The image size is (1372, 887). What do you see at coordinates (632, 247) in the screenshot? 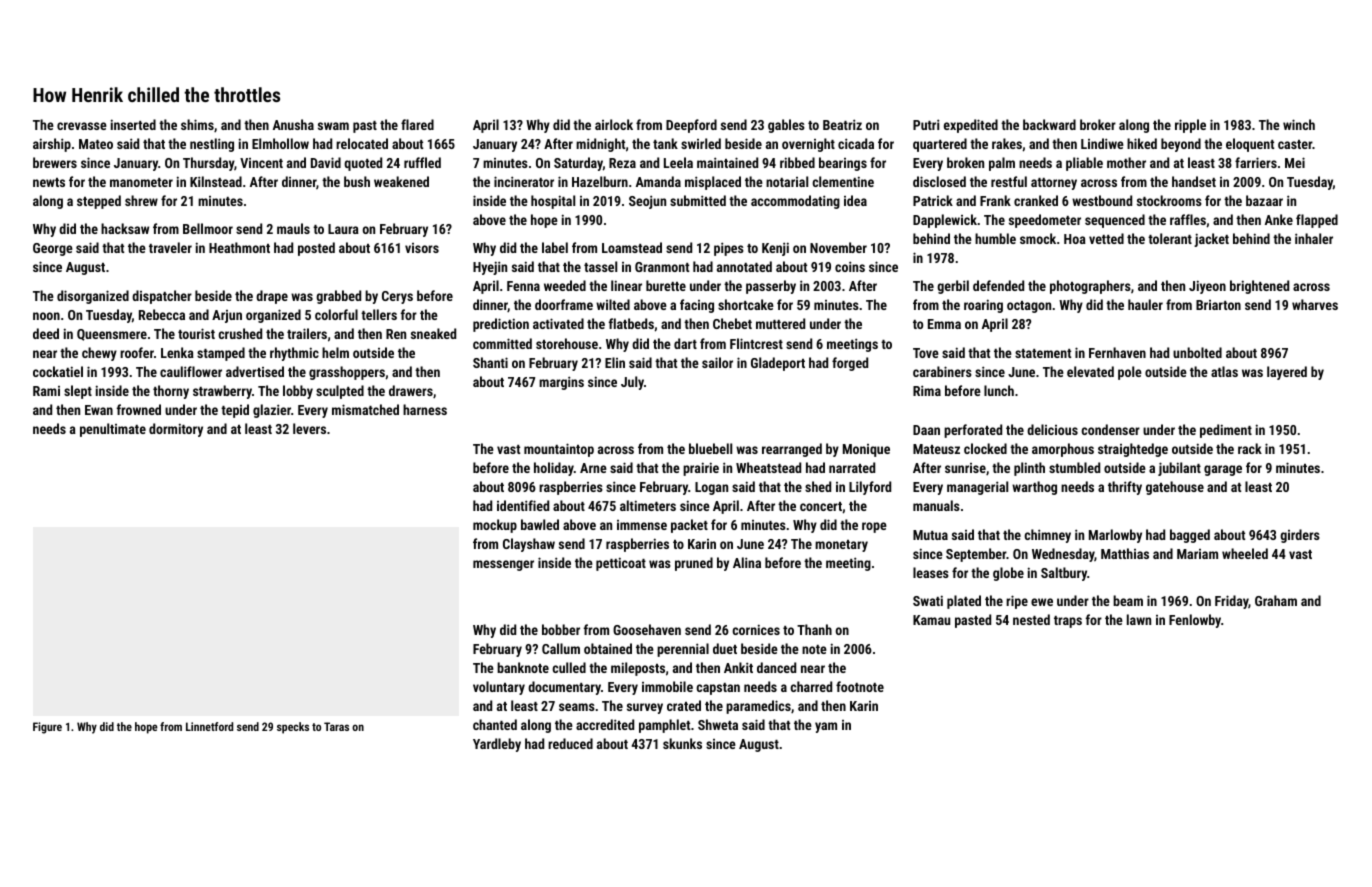
I see `Loamstead` at bounding box center [632, 247].
